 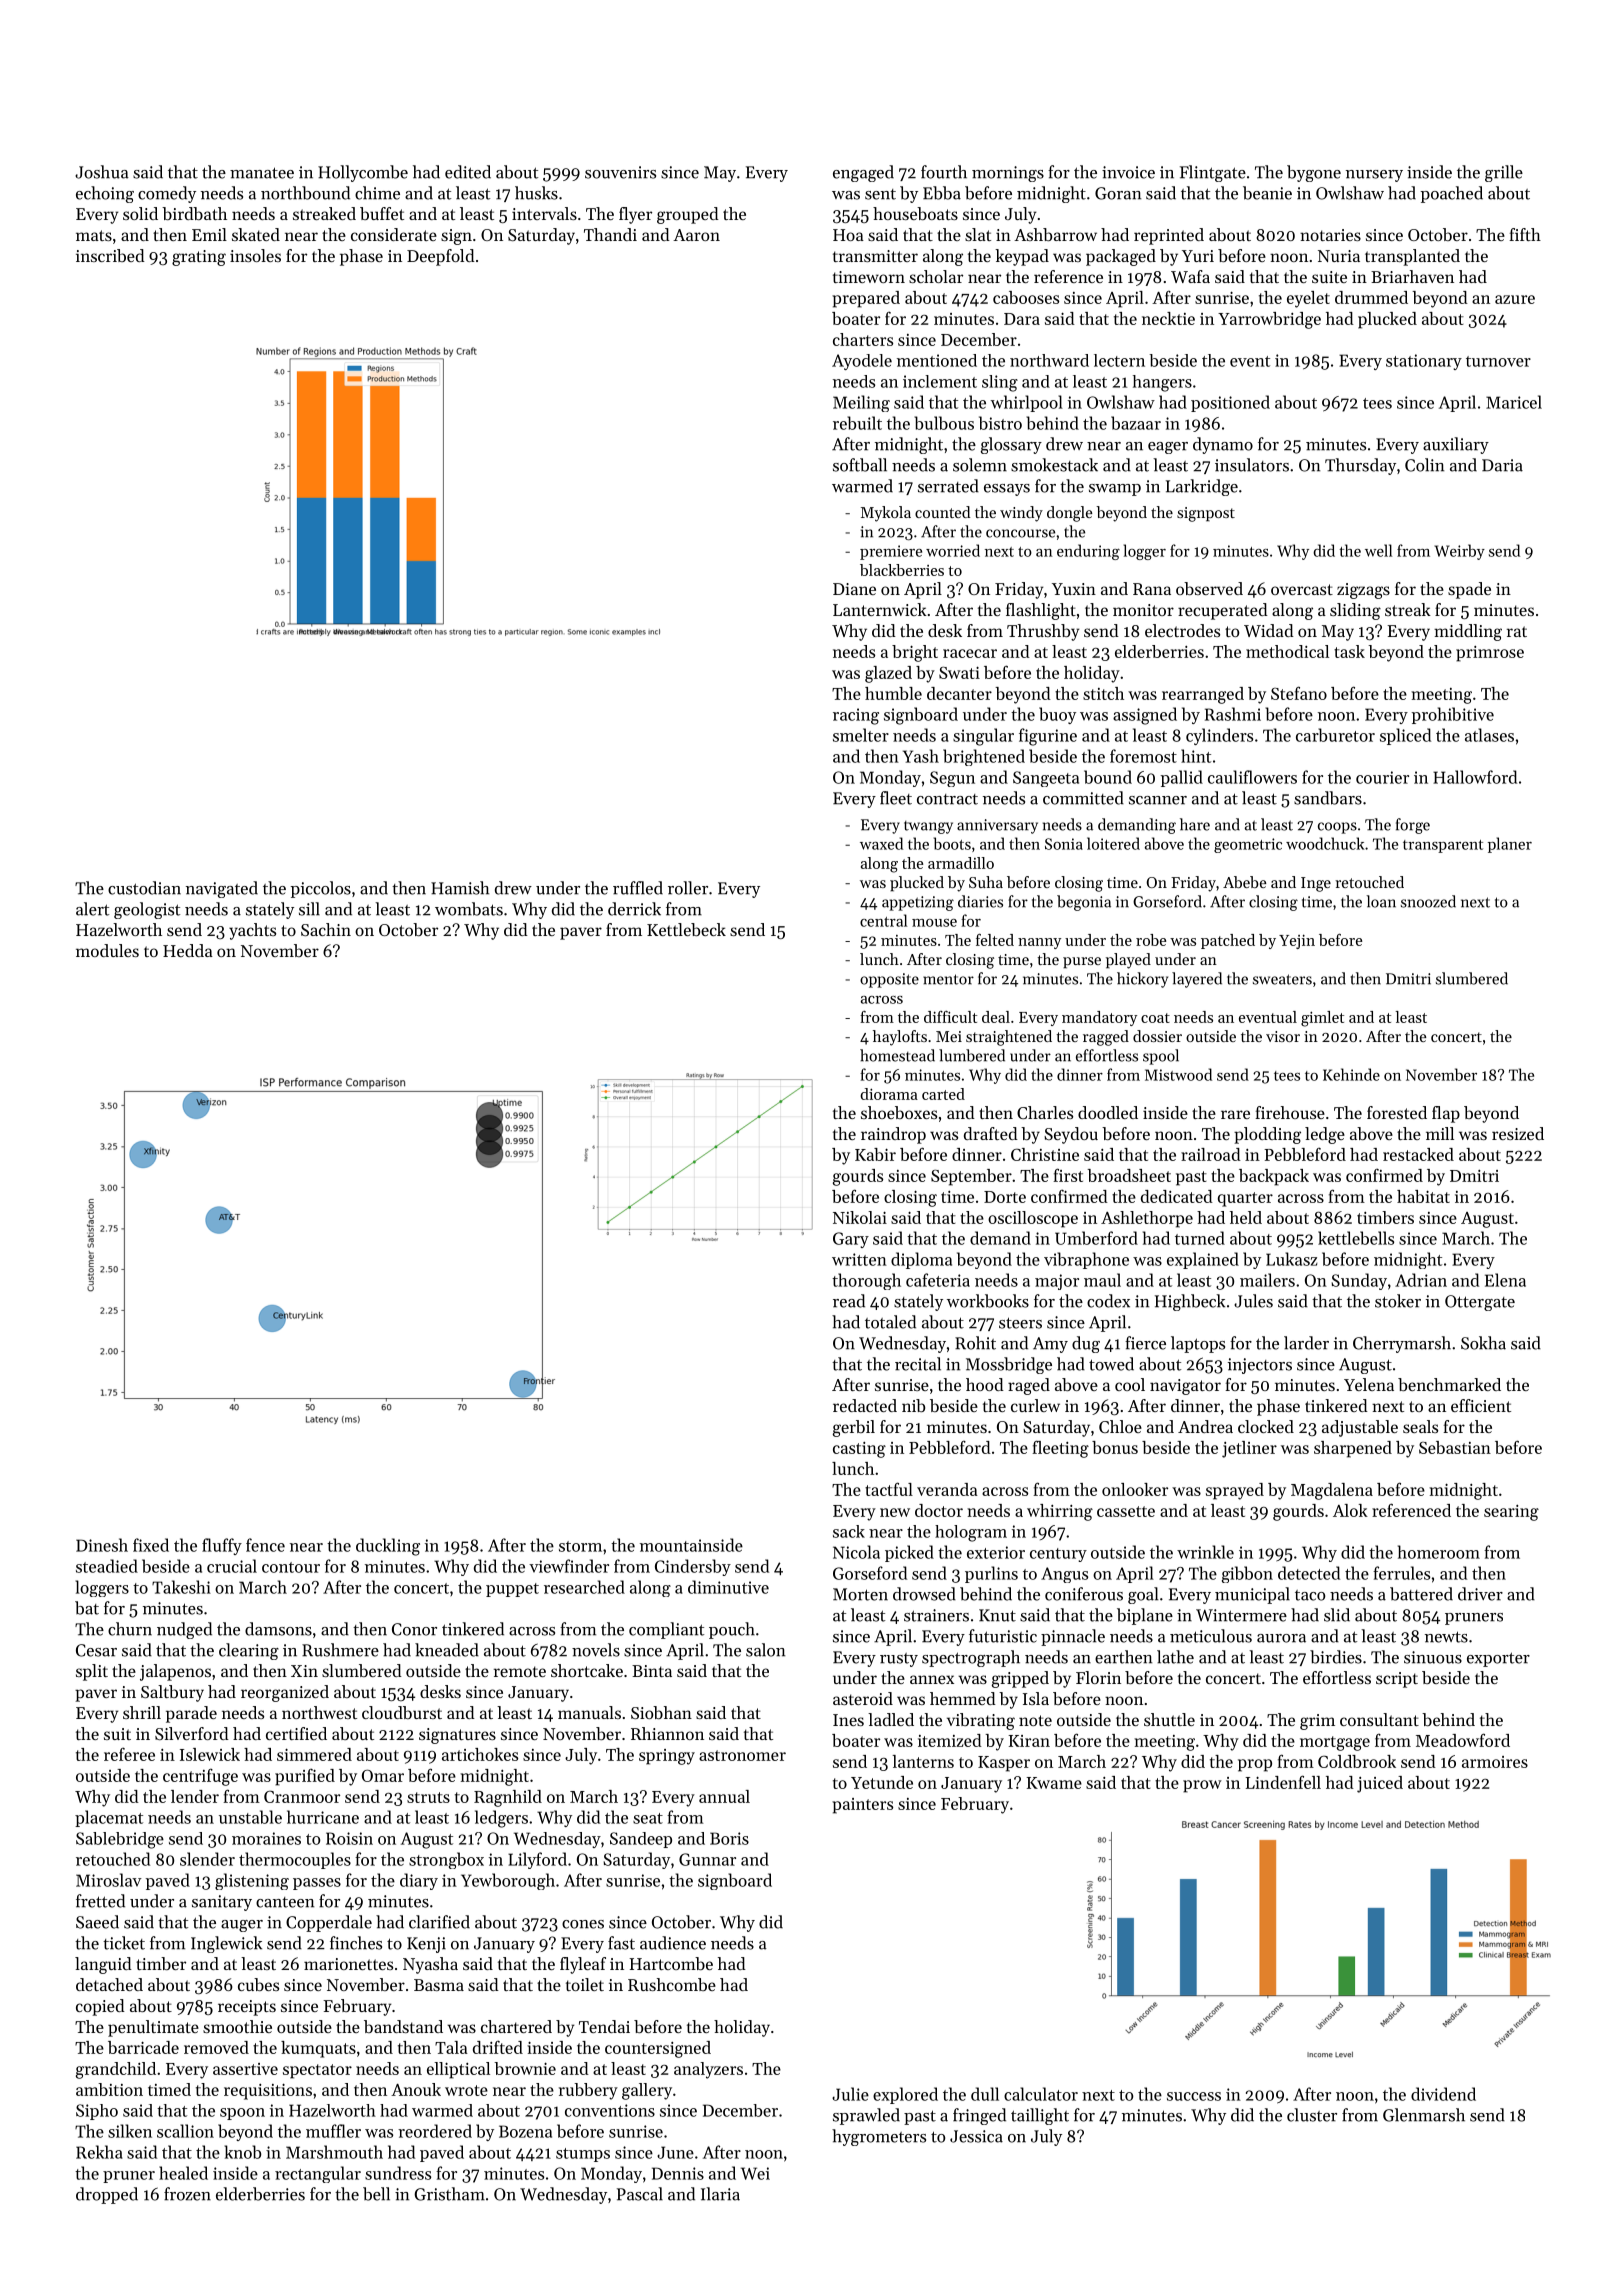 What do you see at coordinates (936, 276) in the document?
I see `scholar` at bounding box center [936, 276].
